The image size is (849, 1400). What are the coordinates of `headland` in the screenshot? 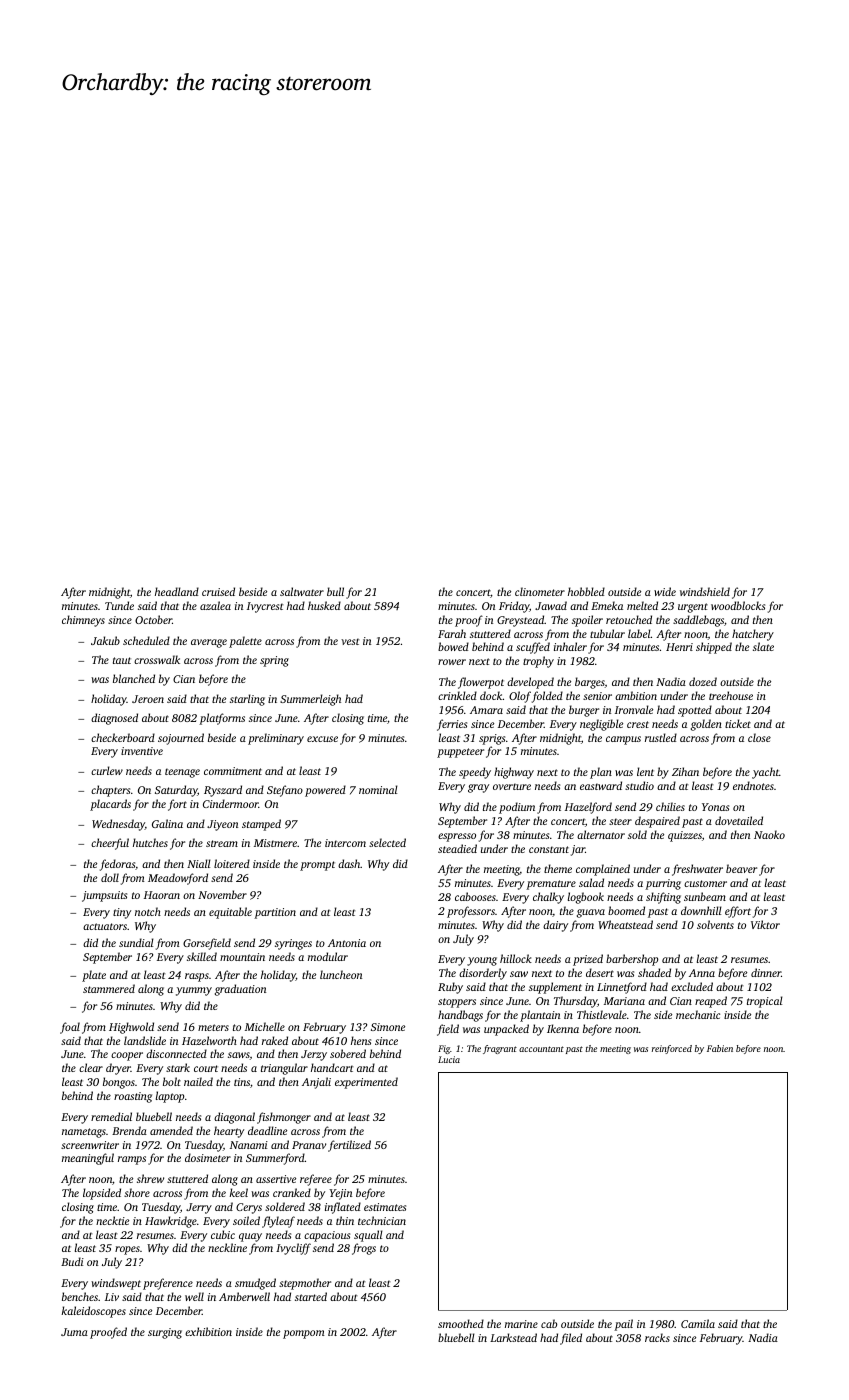 It's located at (177, 591).
